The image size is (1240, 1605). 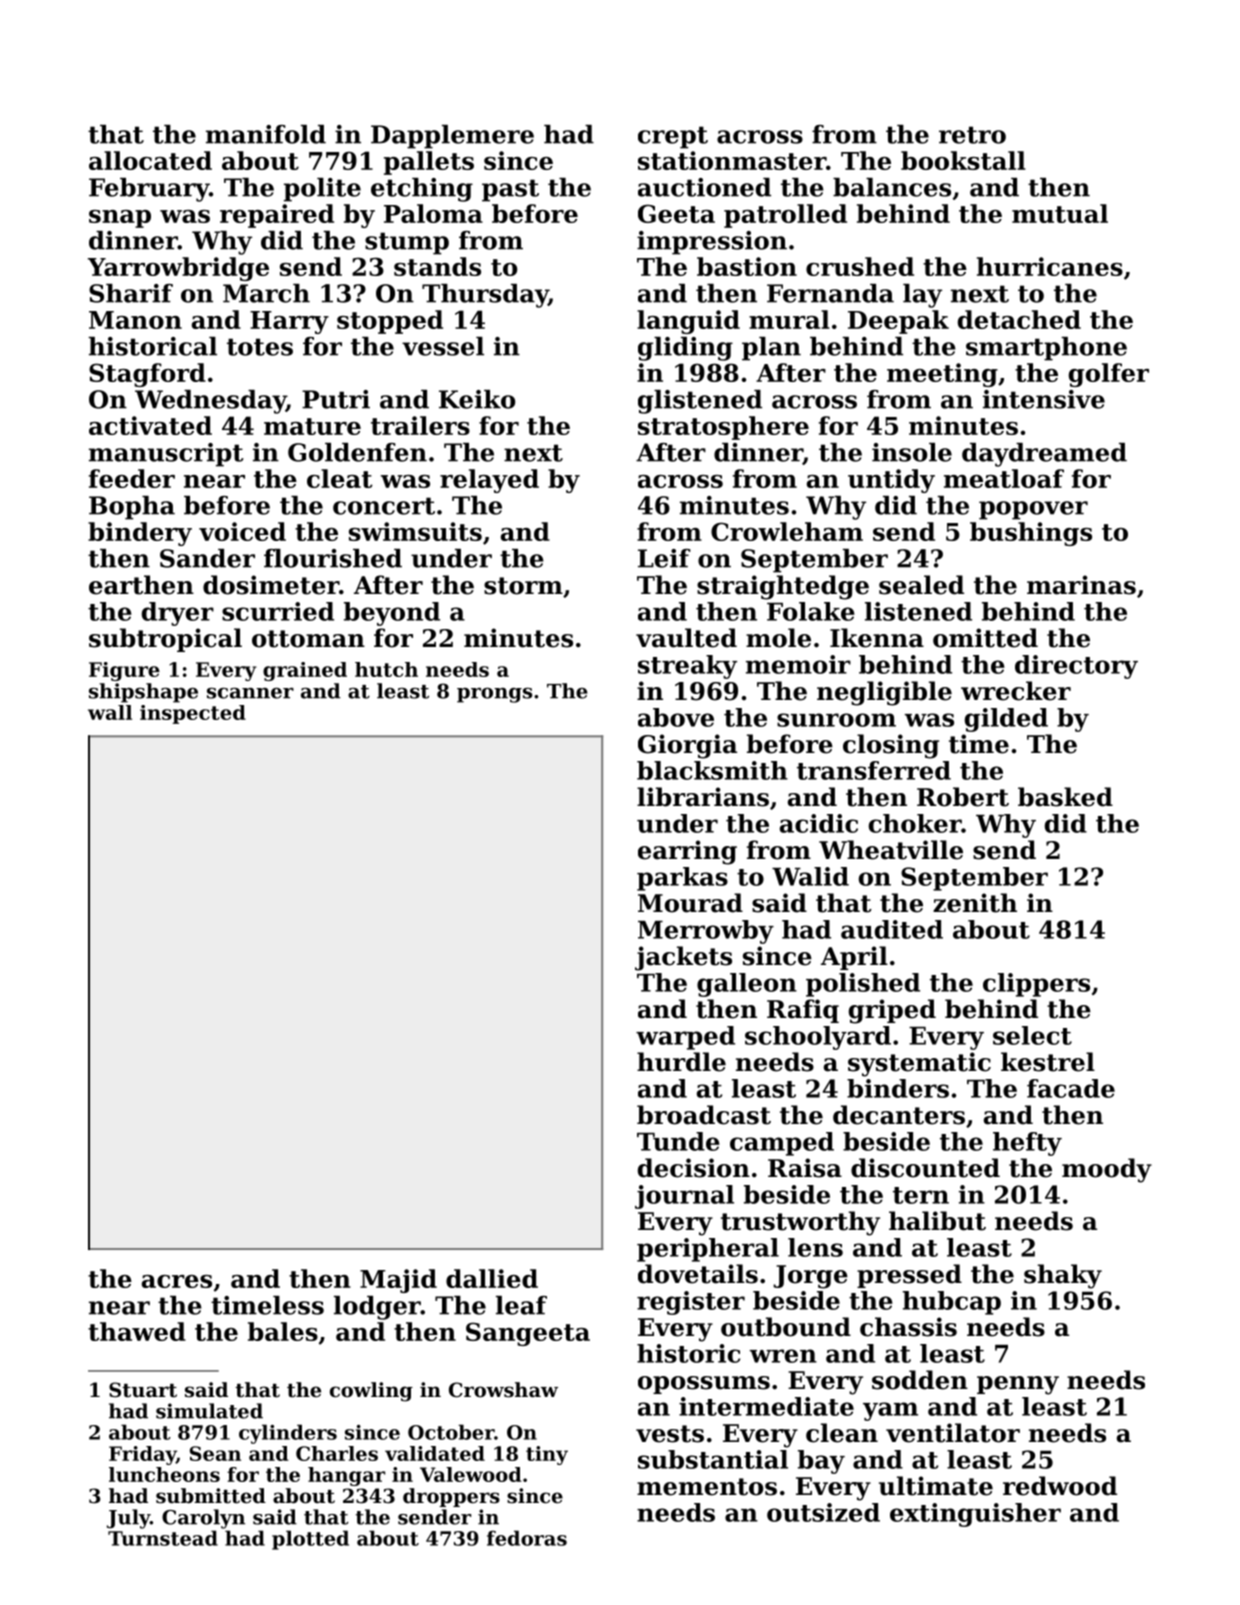 I want to click on simulated, so click(x=209, y=1411).
